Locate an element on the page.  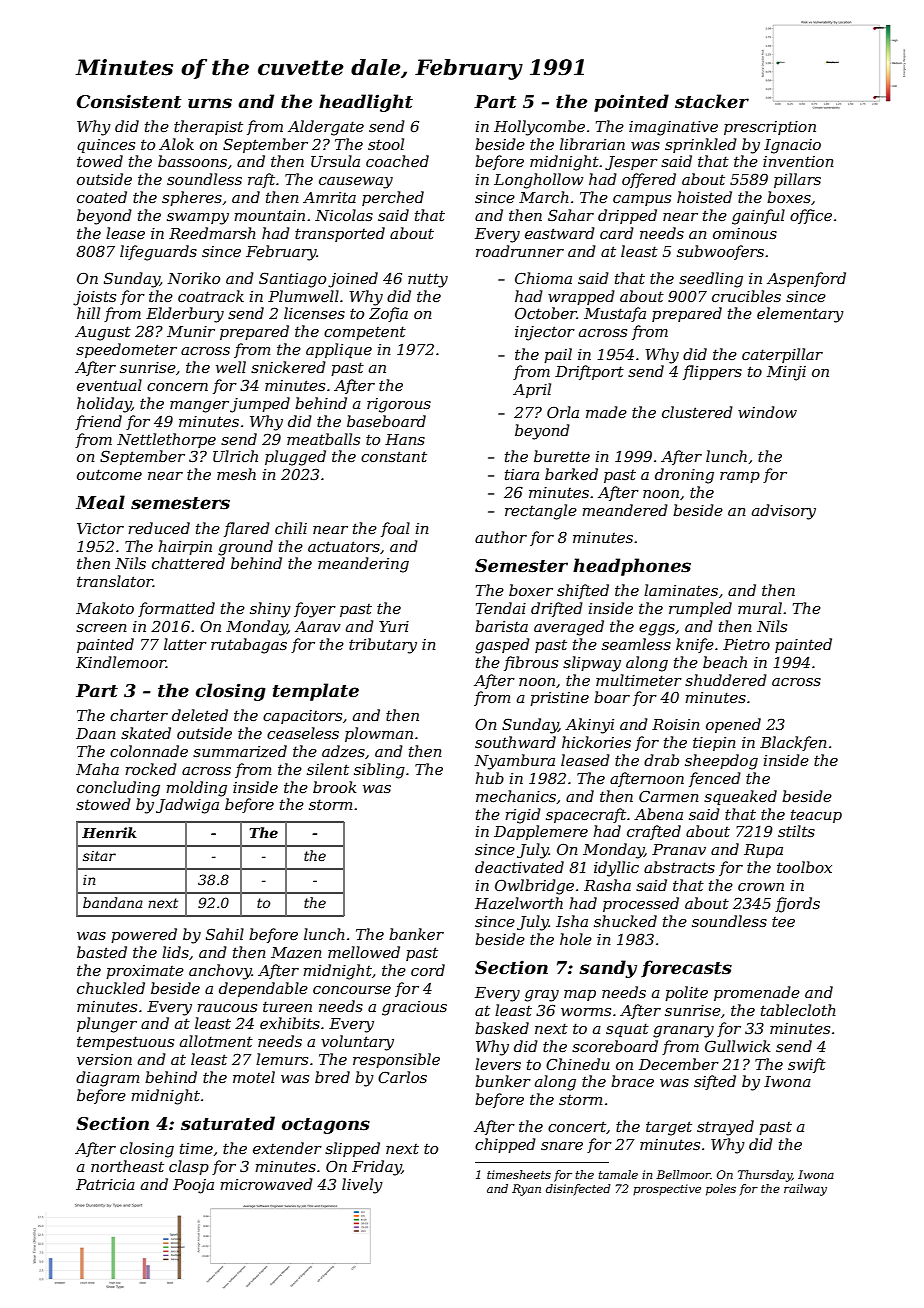
constant is located at coordinates (394, 456).
